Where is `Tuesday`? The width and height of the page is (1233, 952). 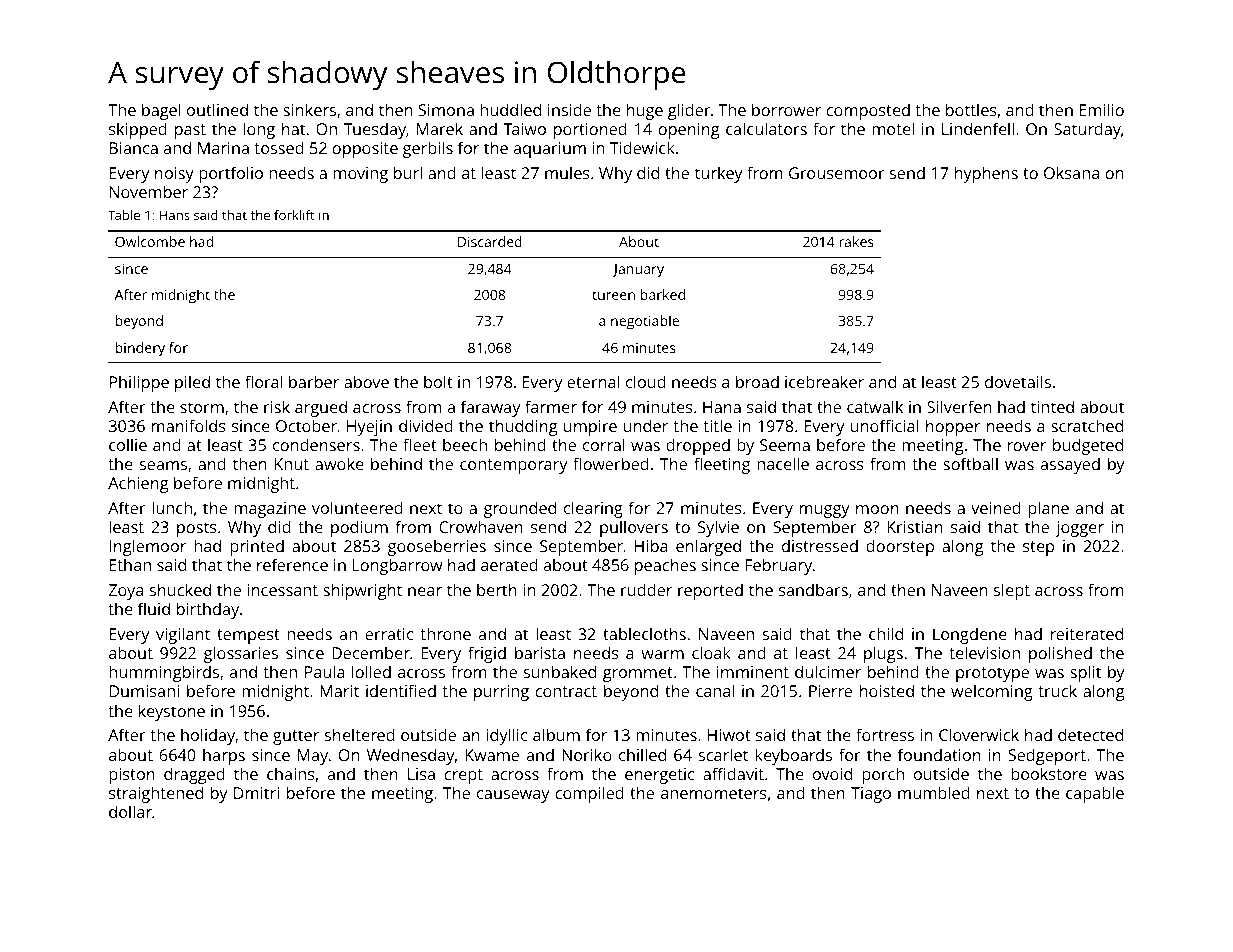 Tuesday is located at coordinates (375, 130).
